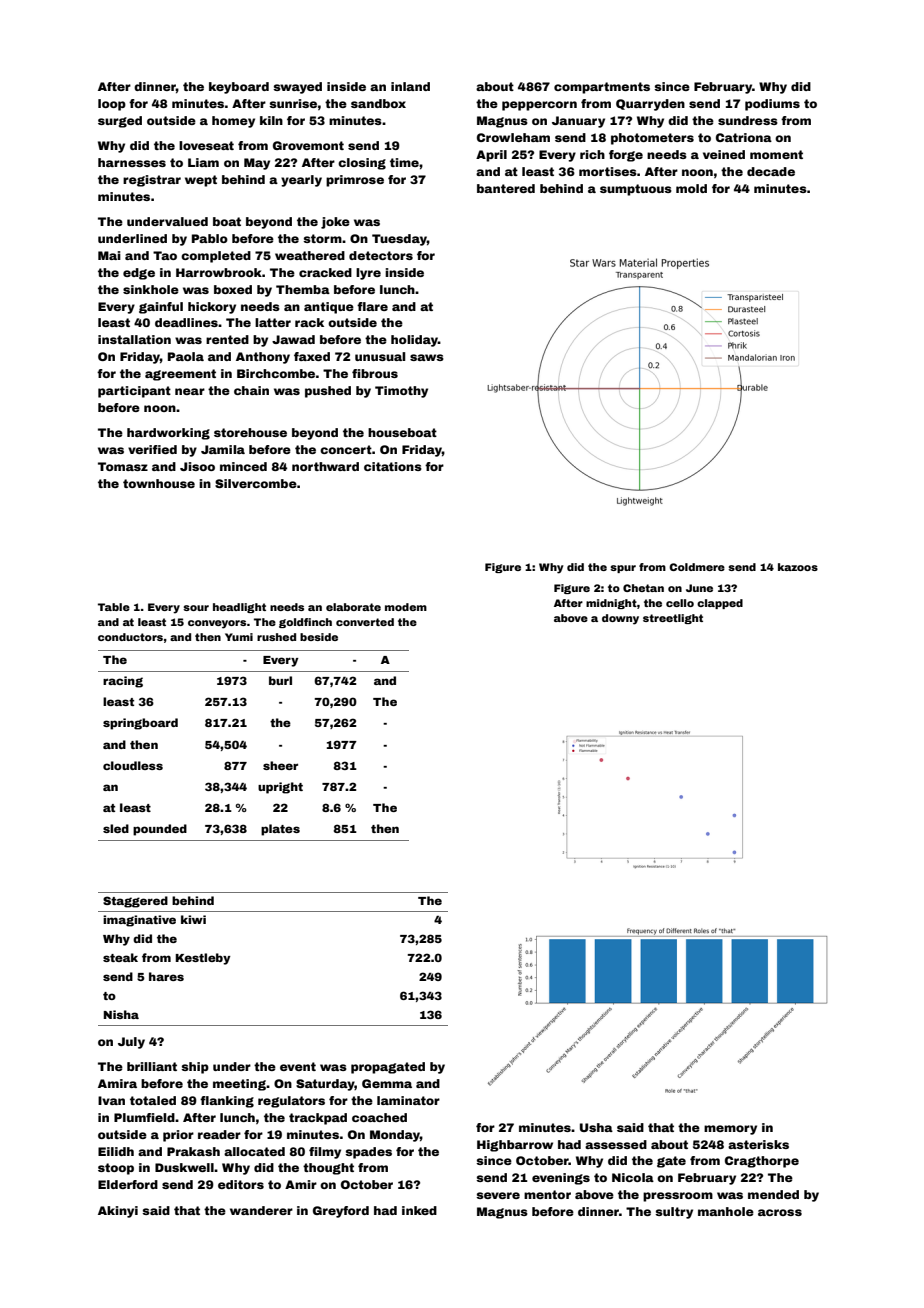 This screenshot has width=924, height=1308. I want to click on wanderer, so click(261, 1210).
